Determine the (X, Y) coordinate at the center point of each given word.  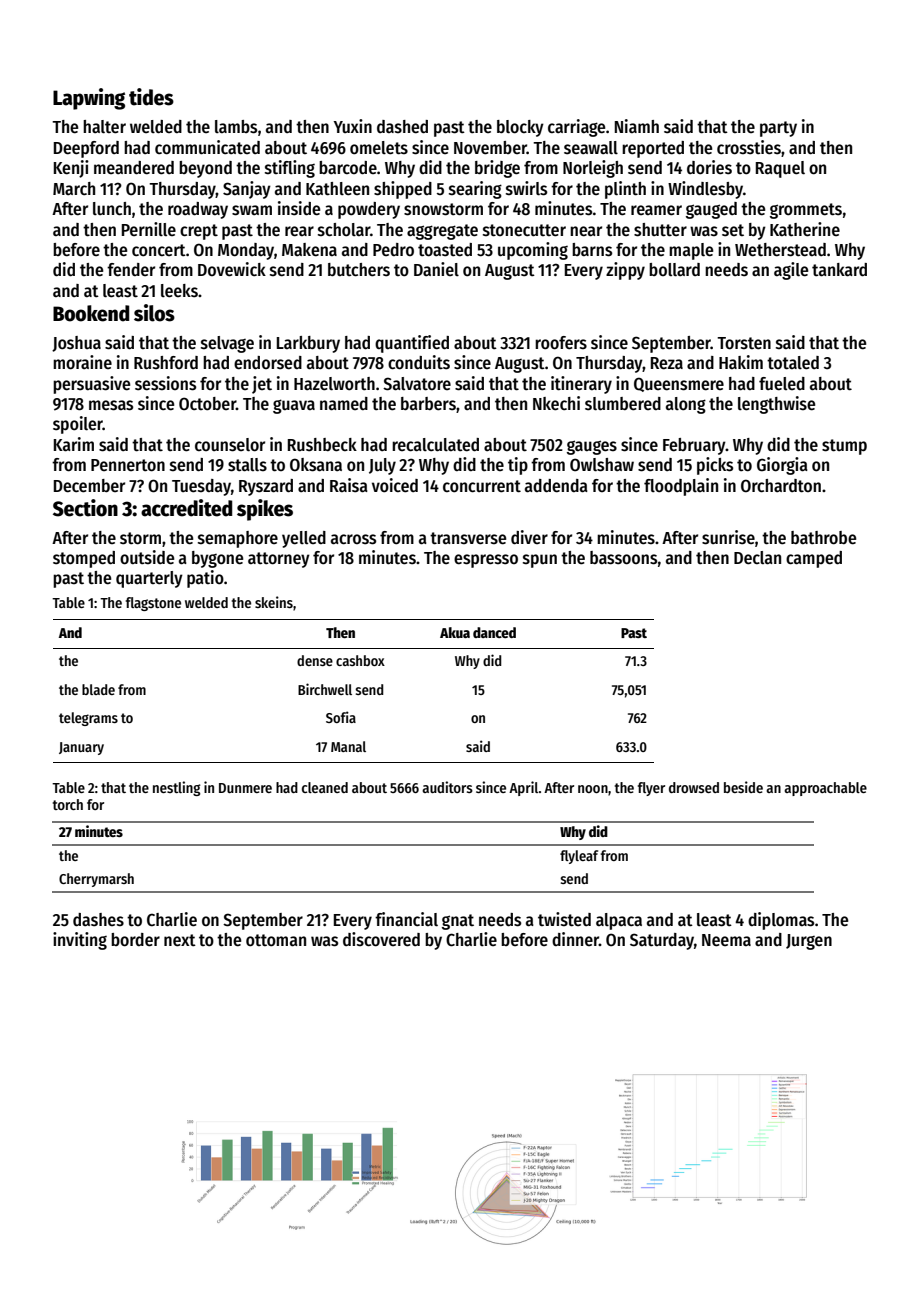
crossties (749, 147)
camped (814, 559)
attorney (279, 560)
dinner (575, 939)
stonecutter (524, 230)
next (180, 940)
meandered (134, 168)
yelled (304, 539)
